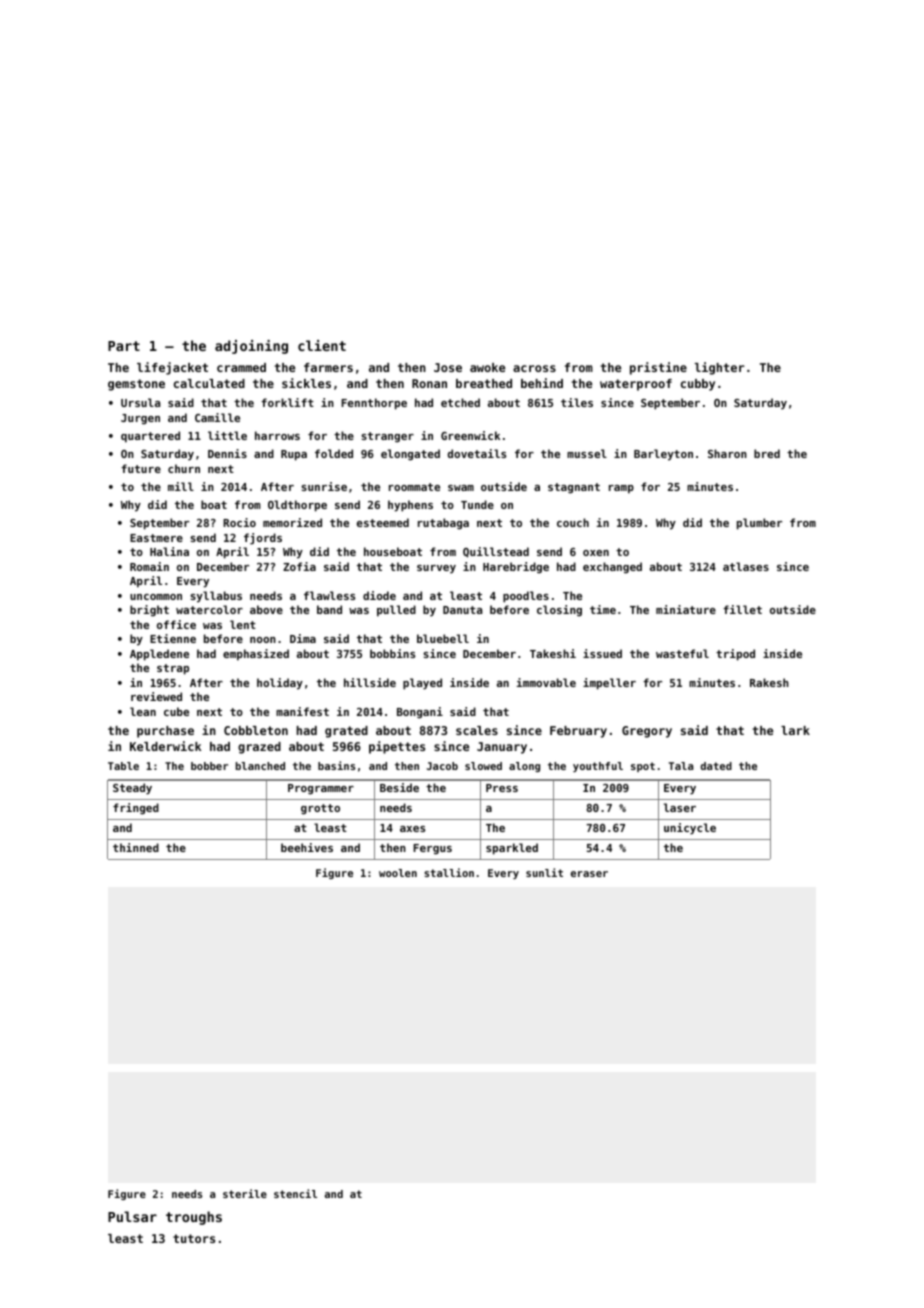 The width and height of the screenshot is (924, 1308). Describe the element at coordinates (245, 1193) in the screenshot. I see `sterile` at that location.
